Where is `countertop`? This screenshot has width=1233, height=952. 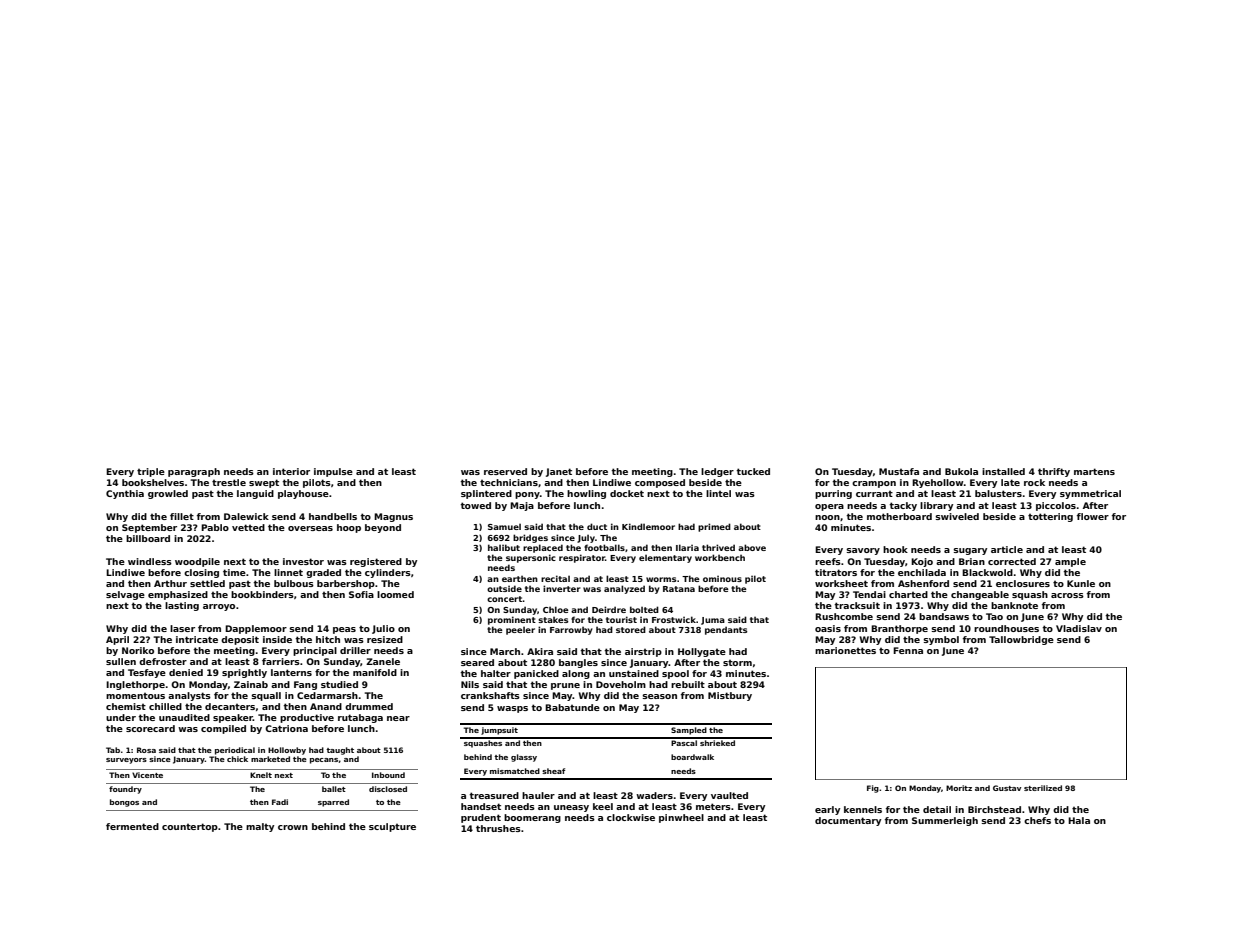 countertop is located at coordinates (190, 827).
